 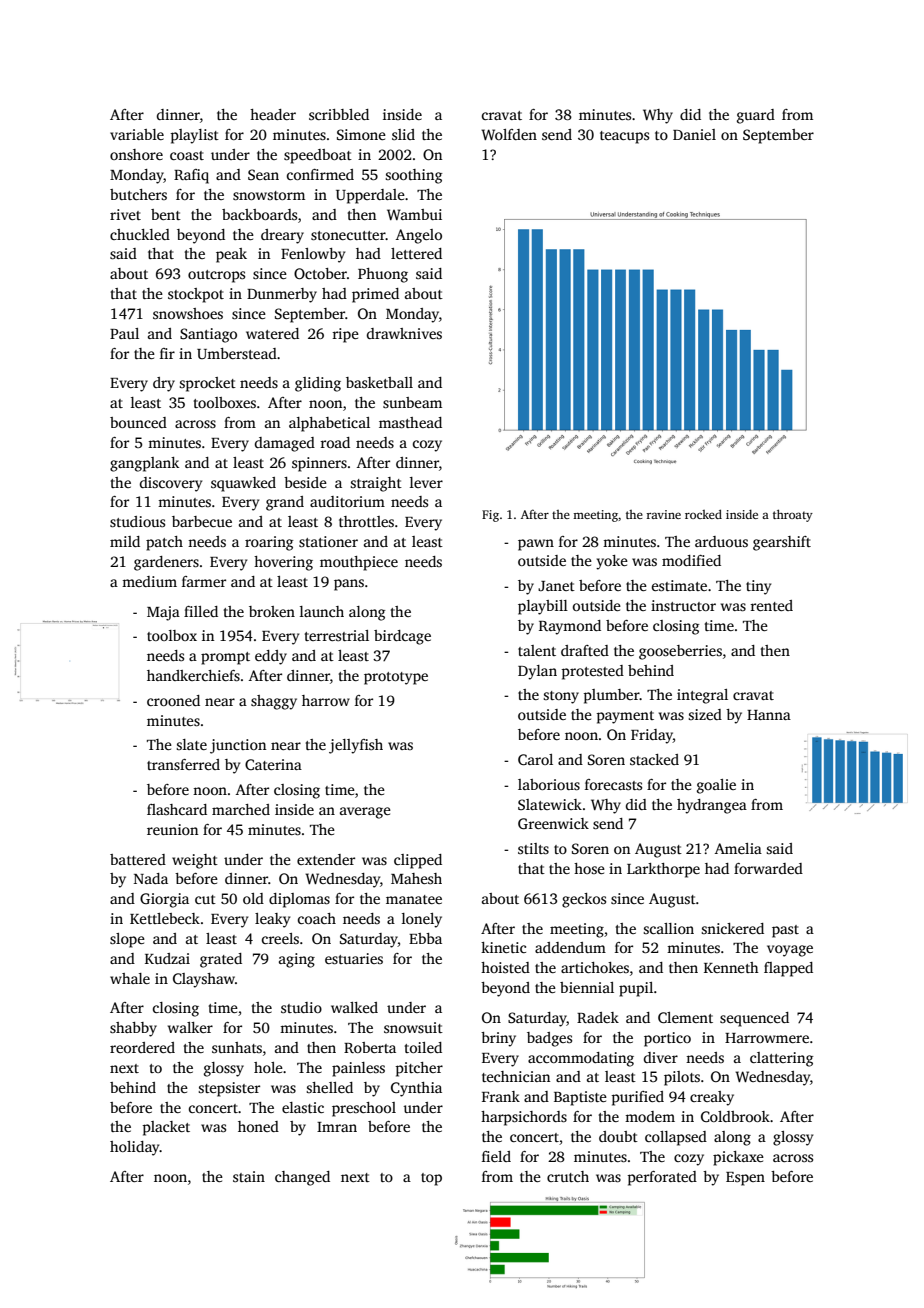 What do you see at coordinates (416, 253) in the screenshot?
I see `lettered` at bounding box center [416, 253].
